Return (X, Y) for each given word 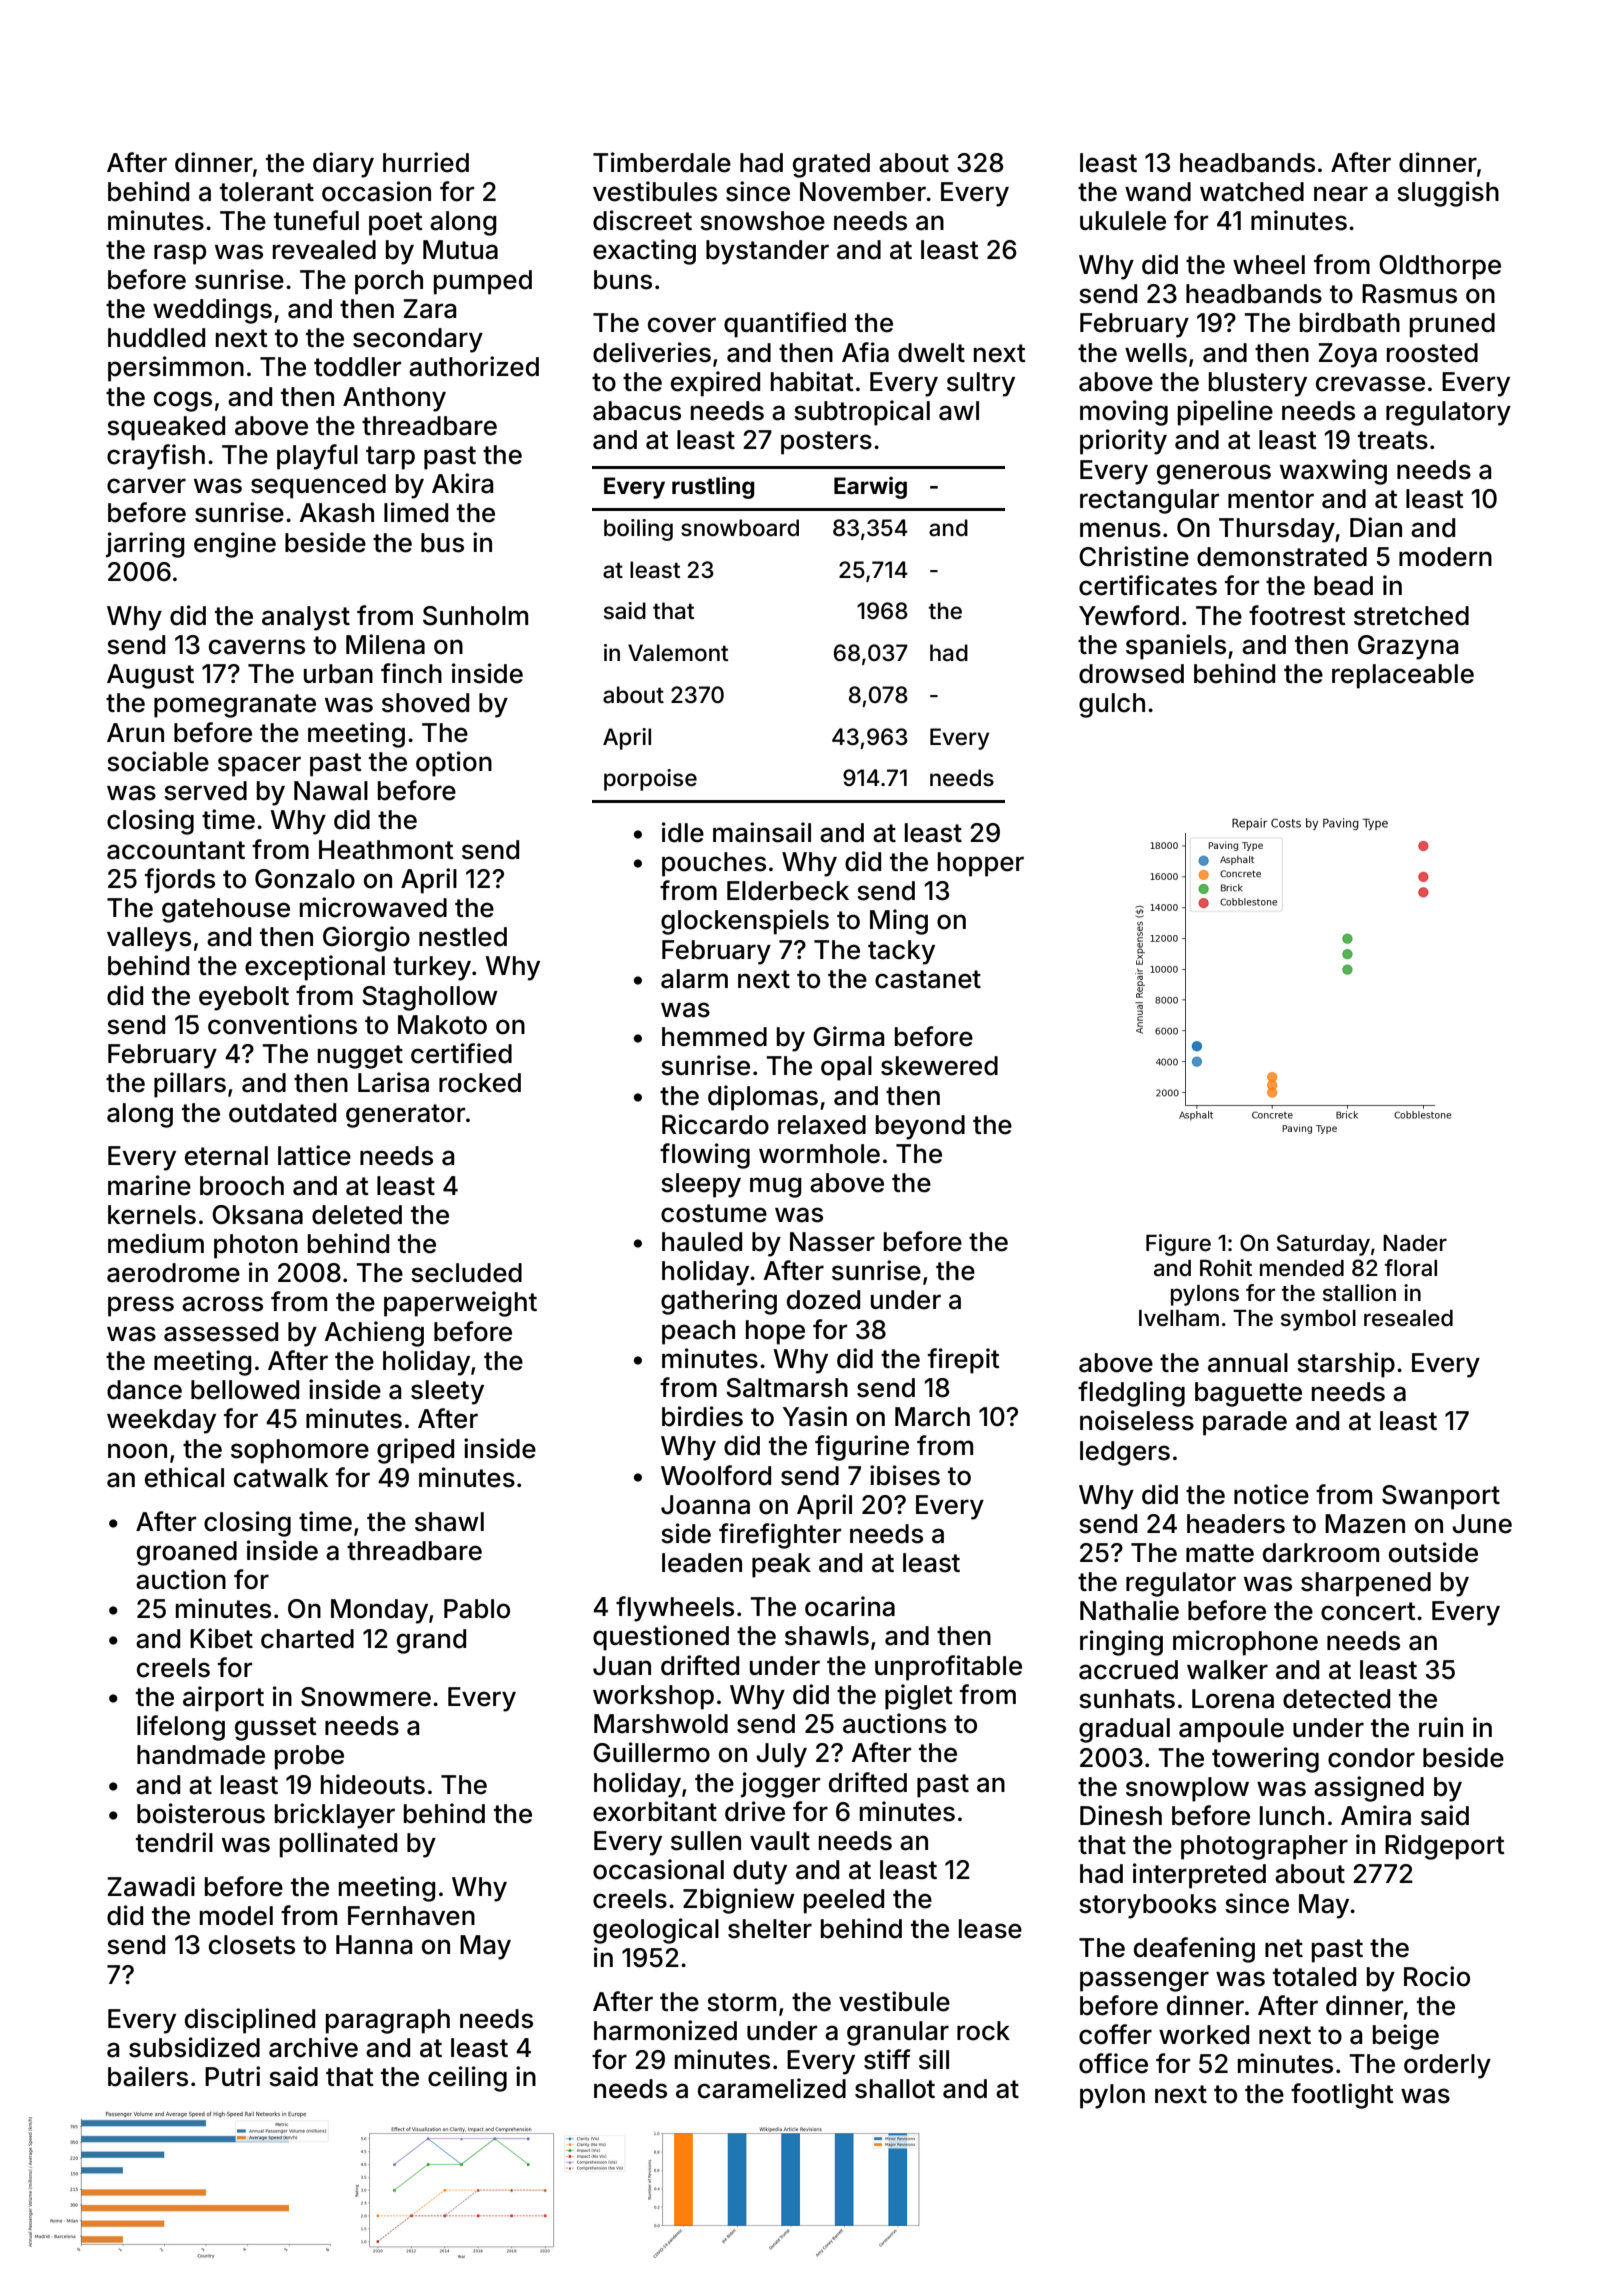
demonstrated (1282, 557)
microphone (1245, 1643)
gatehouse (226, 910)
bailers (148, 2076)
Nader (1415, 1243)
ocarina (850, 1606)
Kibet (221, 1638)
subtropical (862, 413)
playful (317, 457)
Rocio (1437, 1976)
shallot (895, 2089)
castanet (928, 979)
